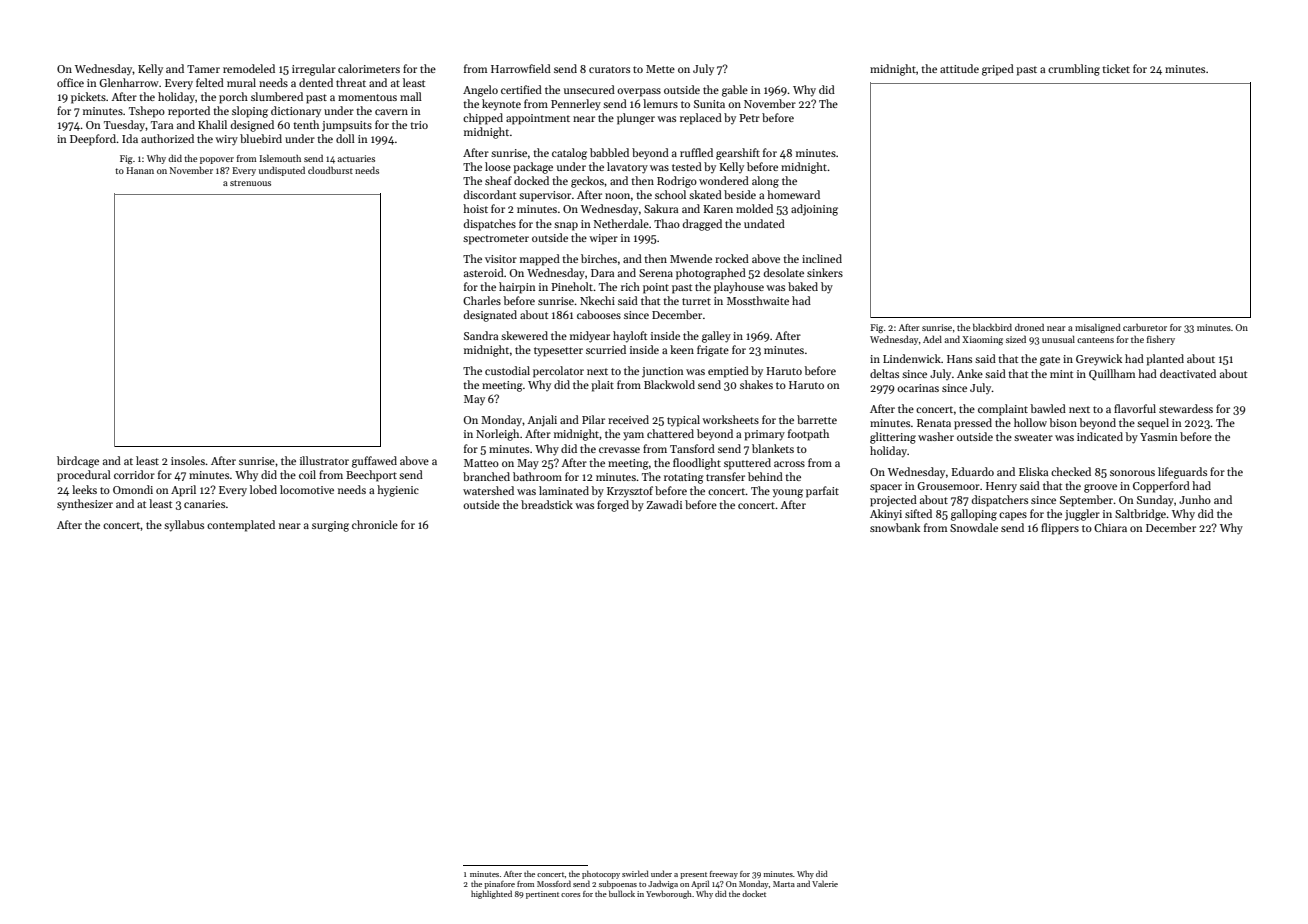 This screenshot has width=1308, height=924. What do you see at coordinates (669, 894) in the screenshot?
I see `Yewborough` at bounding box center [669, 894].
